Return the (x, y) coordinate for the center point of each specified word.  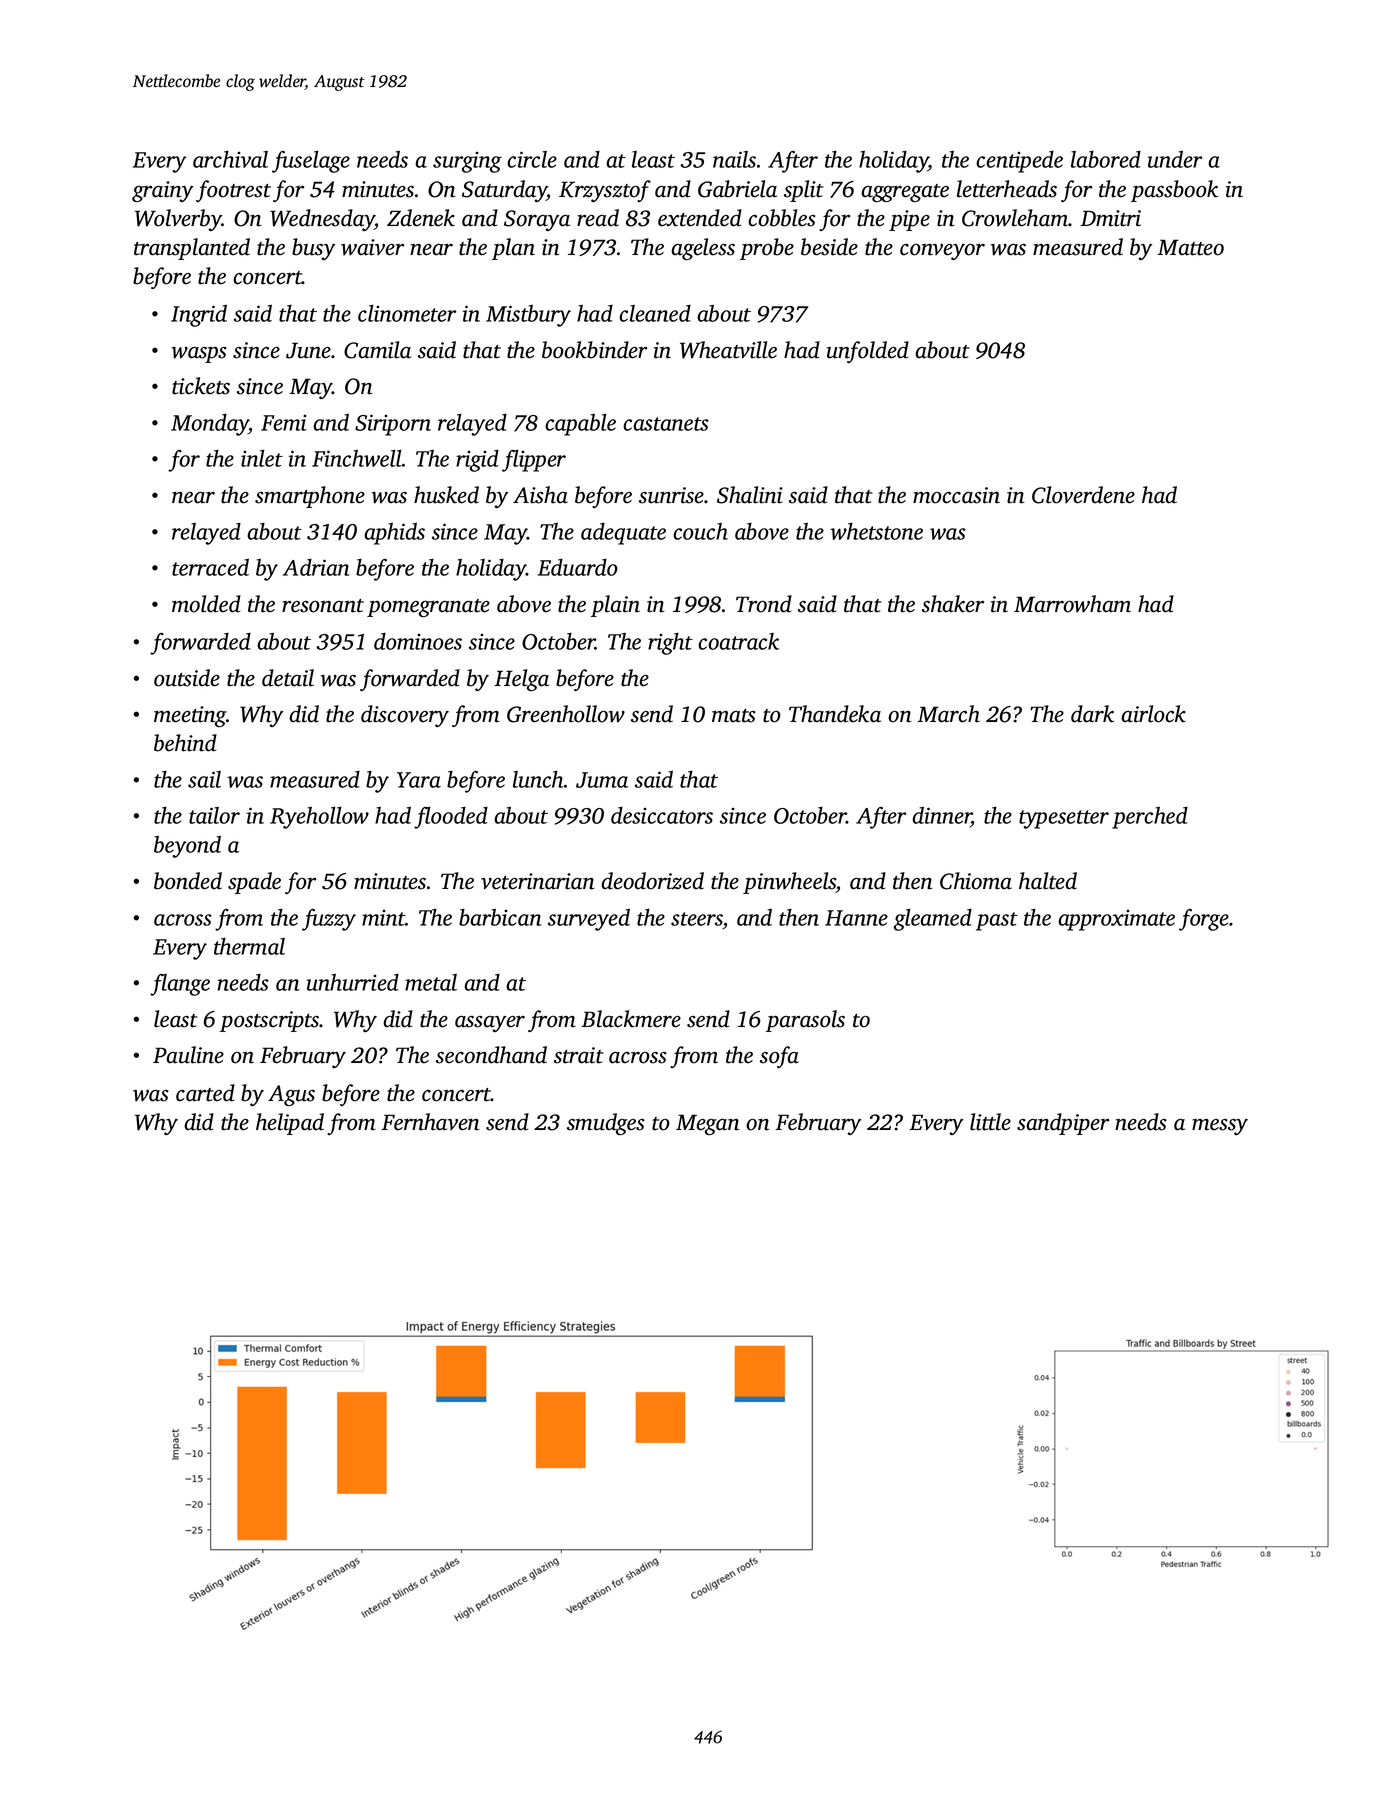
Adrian (316, 567)
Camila (377, 350)
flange (180, 985)
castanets (666, 424)
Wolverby (178, 220)
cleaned (655, 313)
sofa (779, 1057)
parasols (805, 1021)
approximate (1116, 920)
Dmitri (1110, 218)
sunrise (671, 495)
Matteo (1190, 247)
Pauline (188, 1055)
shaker (953, 604)
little (990, 1122)
